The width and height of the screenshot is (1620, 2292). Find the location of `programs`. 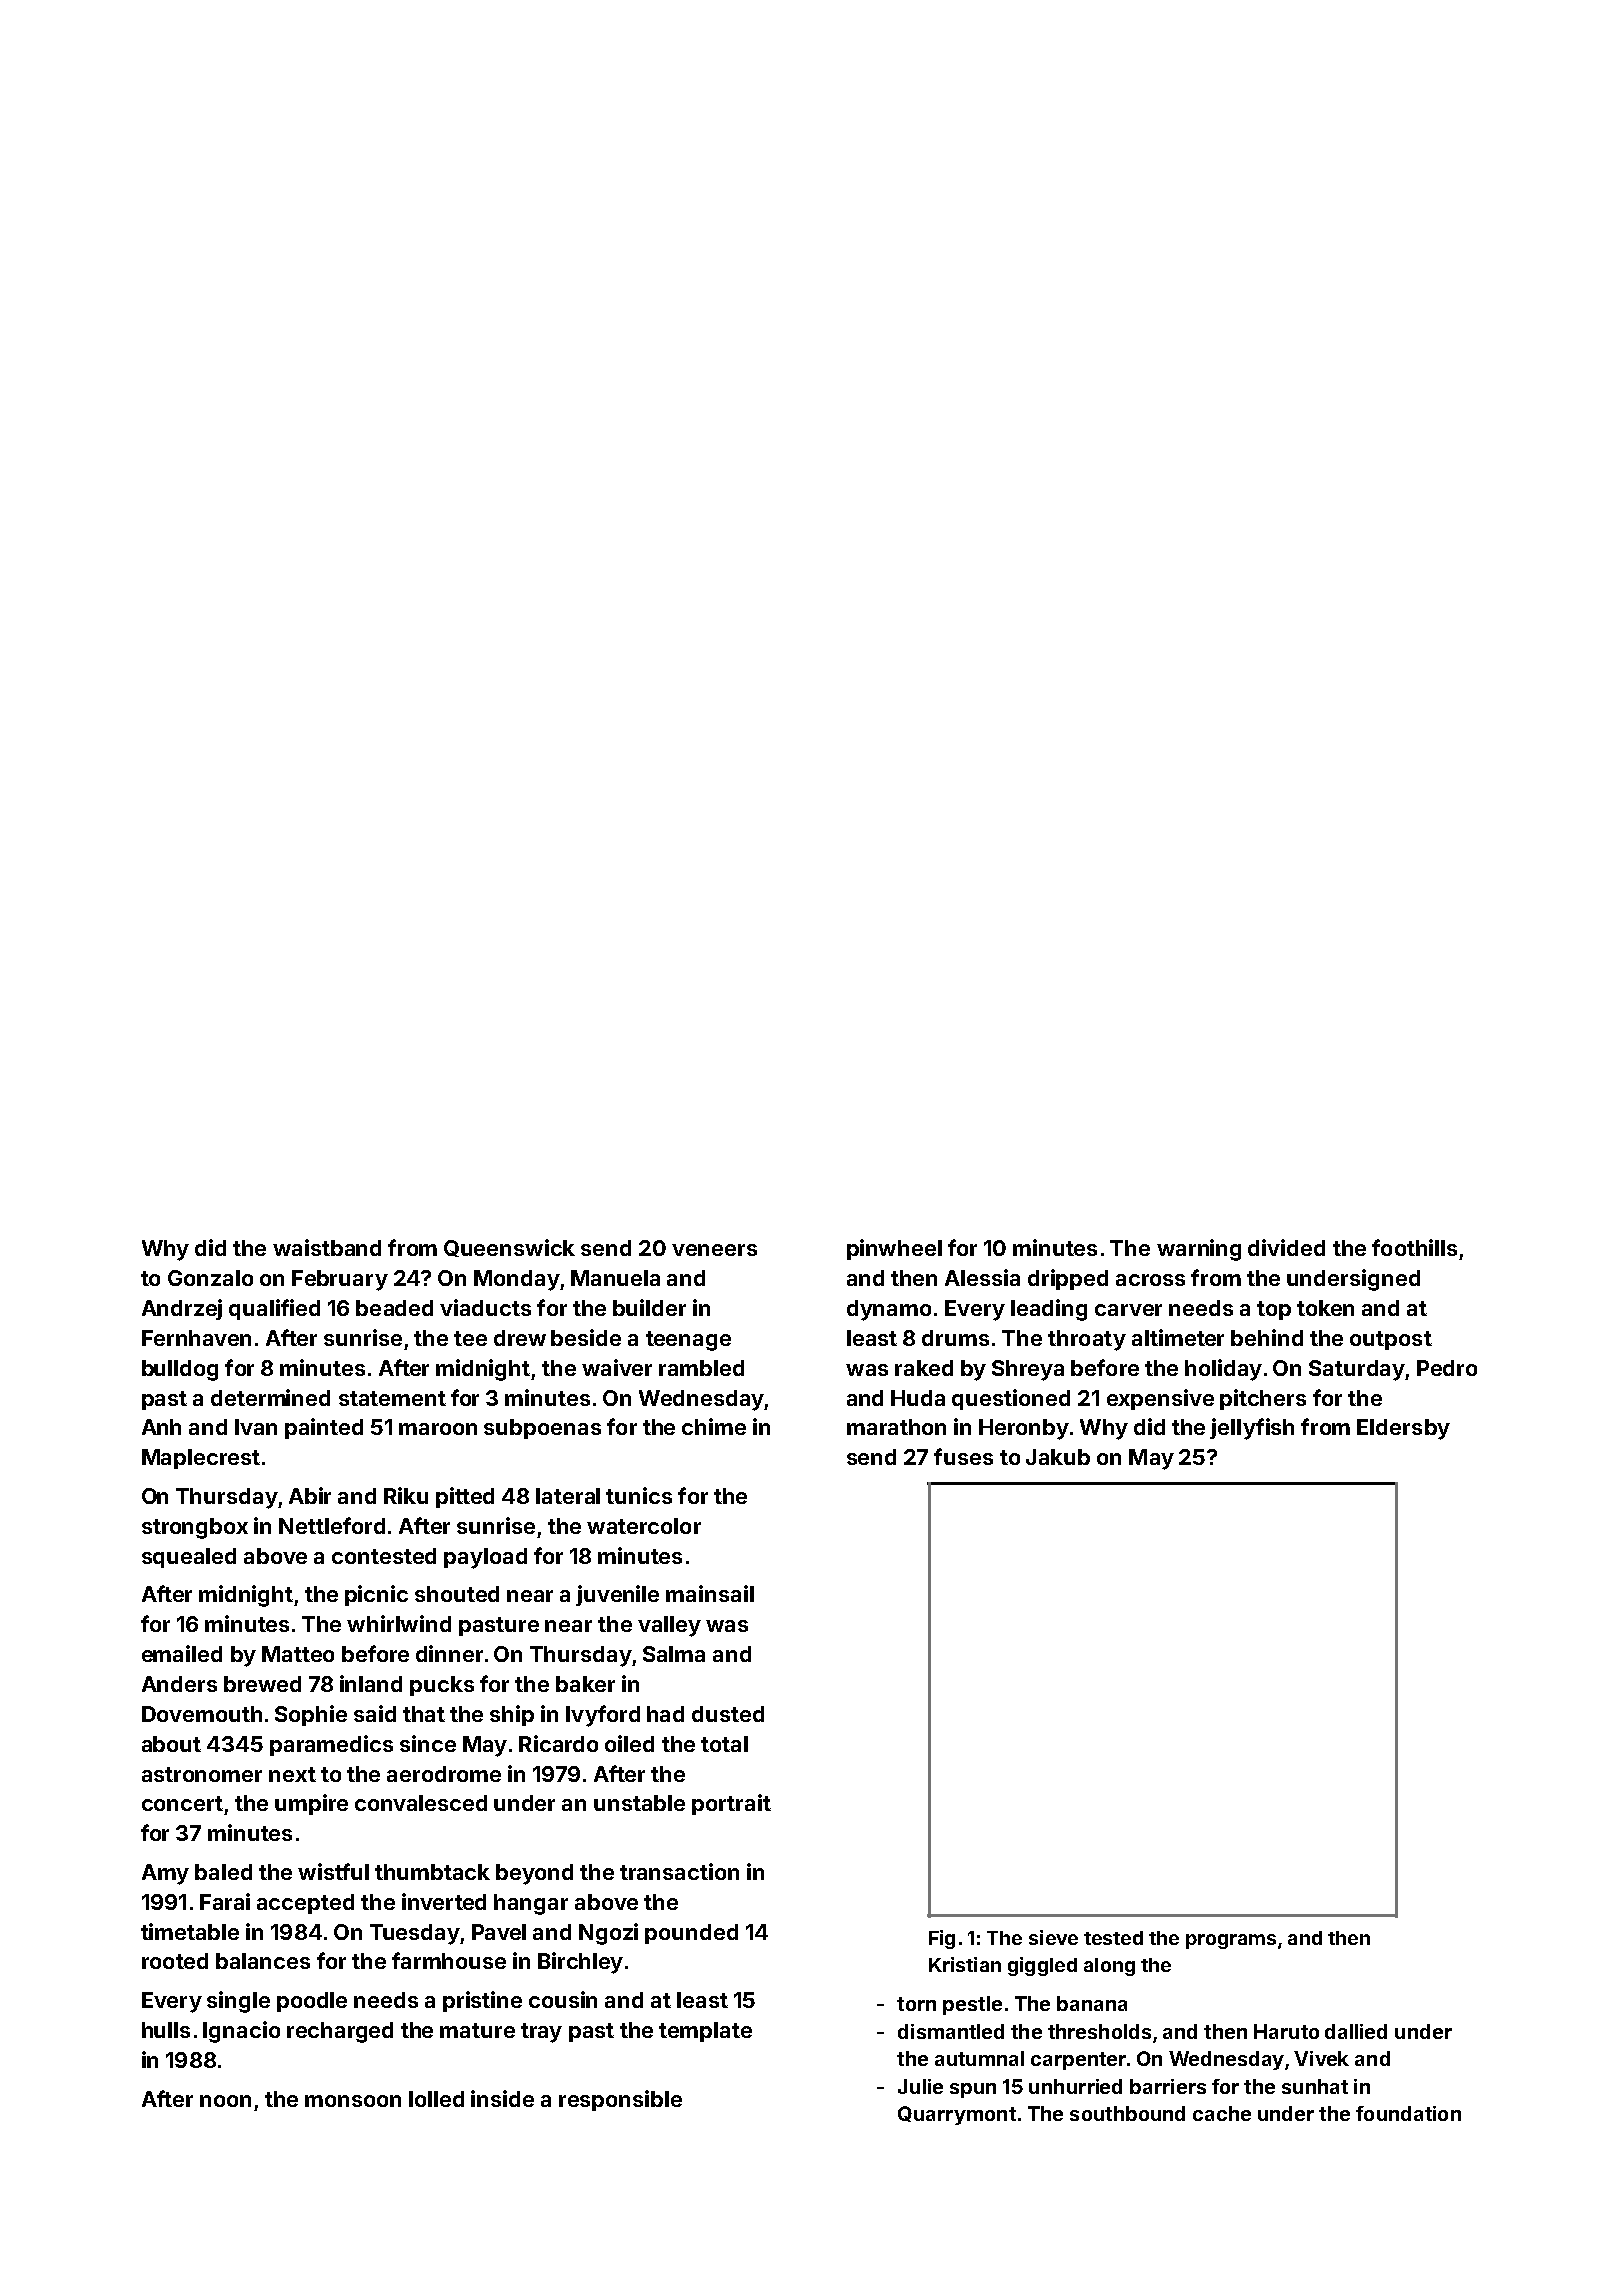

programs is located at coordinates (1231, 1941).
